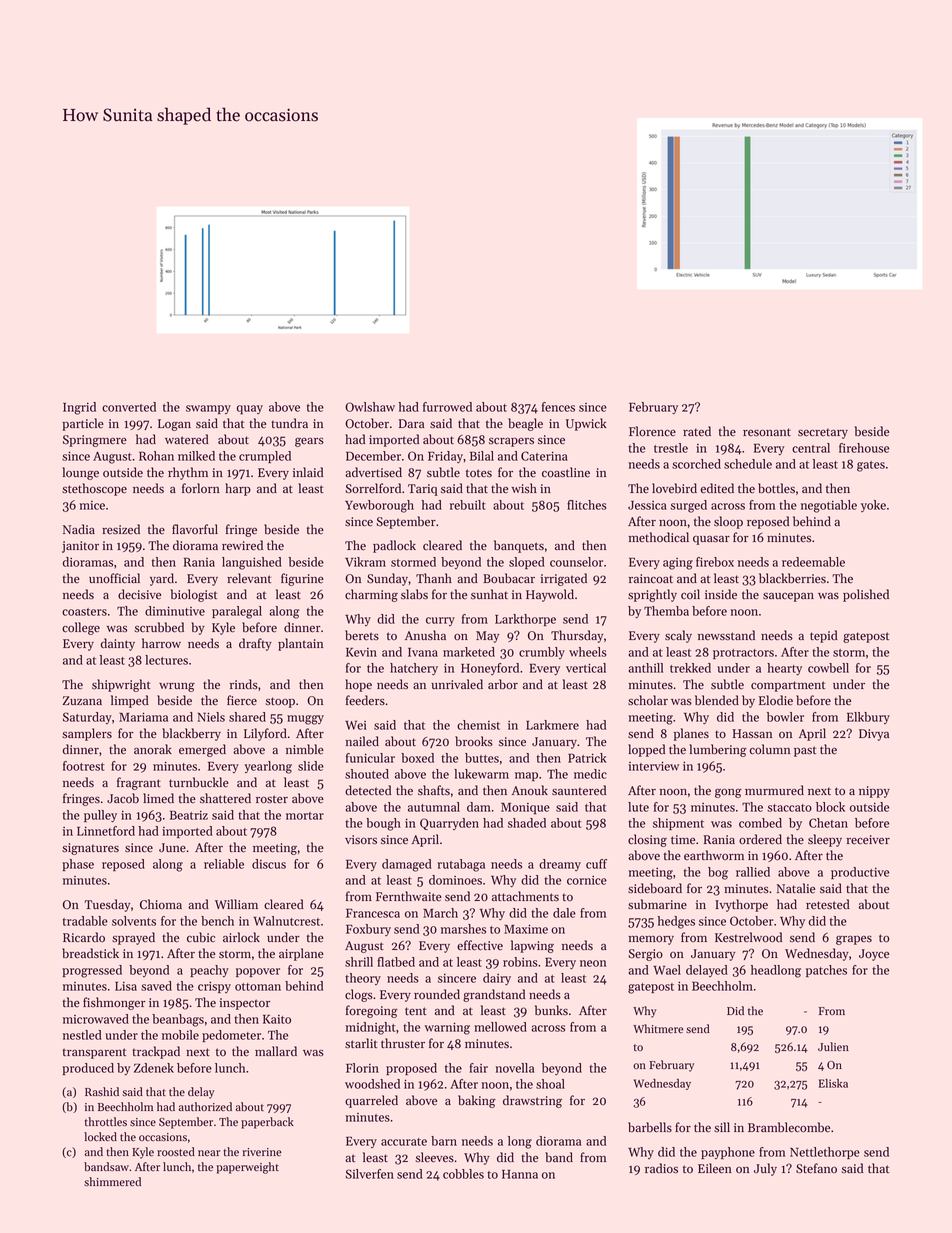 The height and width of the screenshot is (1233, 952). What do you see at coordinates (658, 1028) in the screenshot?
I see `Whitmere` at bounding box center [658, 1028].
